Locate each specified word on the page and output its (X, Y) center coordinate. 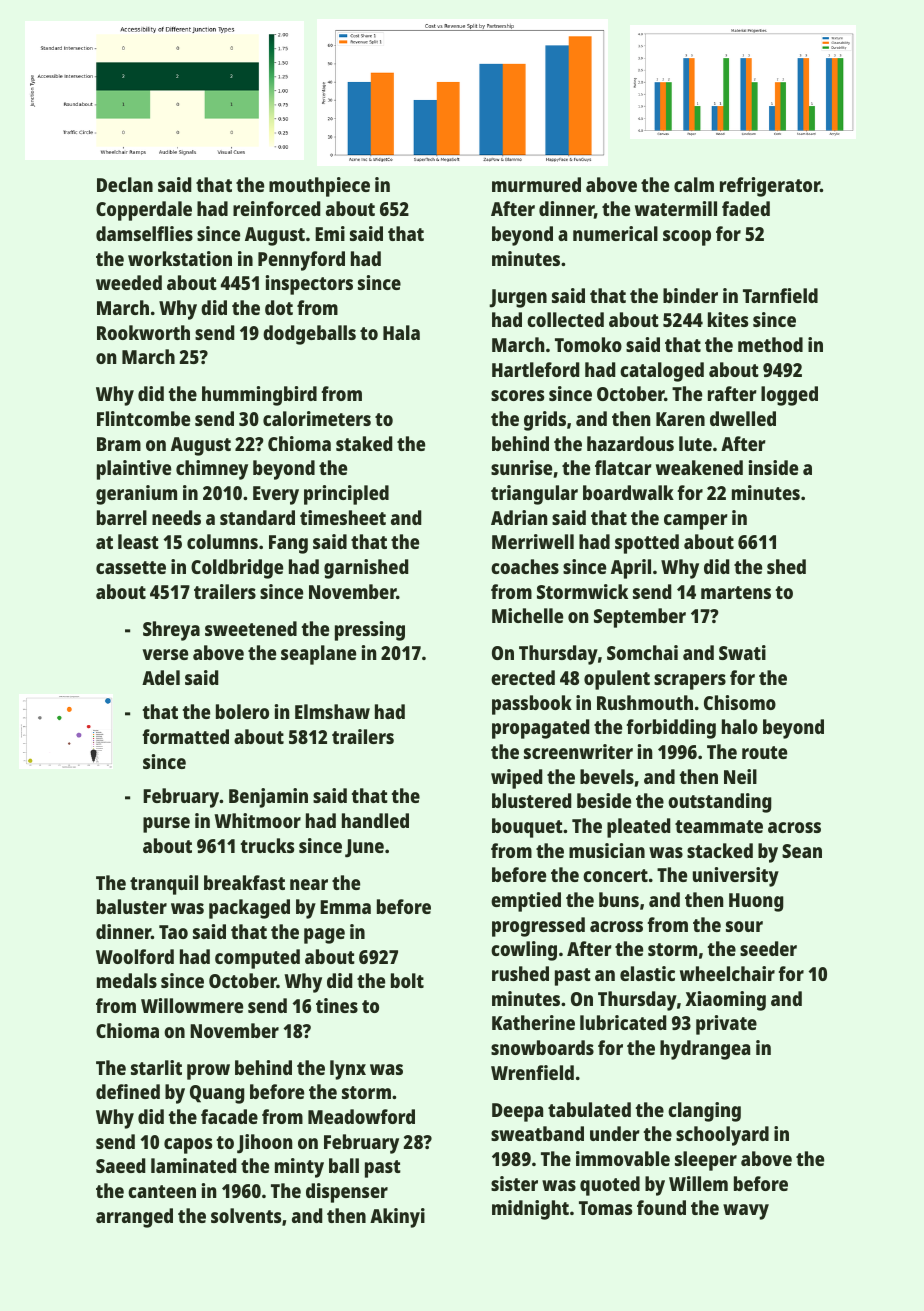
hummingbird (259, 396)
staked (364, 443)
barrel (122, 517)
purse (166, 825)
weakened (699, 467)
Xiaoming (725, 1001)
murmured (536, 184)
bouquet (527, 828)
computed (257, 959)
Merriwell (533, 541)
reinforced (276, 208)
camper (696, 522)
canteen (162, 1191)
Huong (756, 902)
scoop (687, 238)
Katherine (533, 1022)
